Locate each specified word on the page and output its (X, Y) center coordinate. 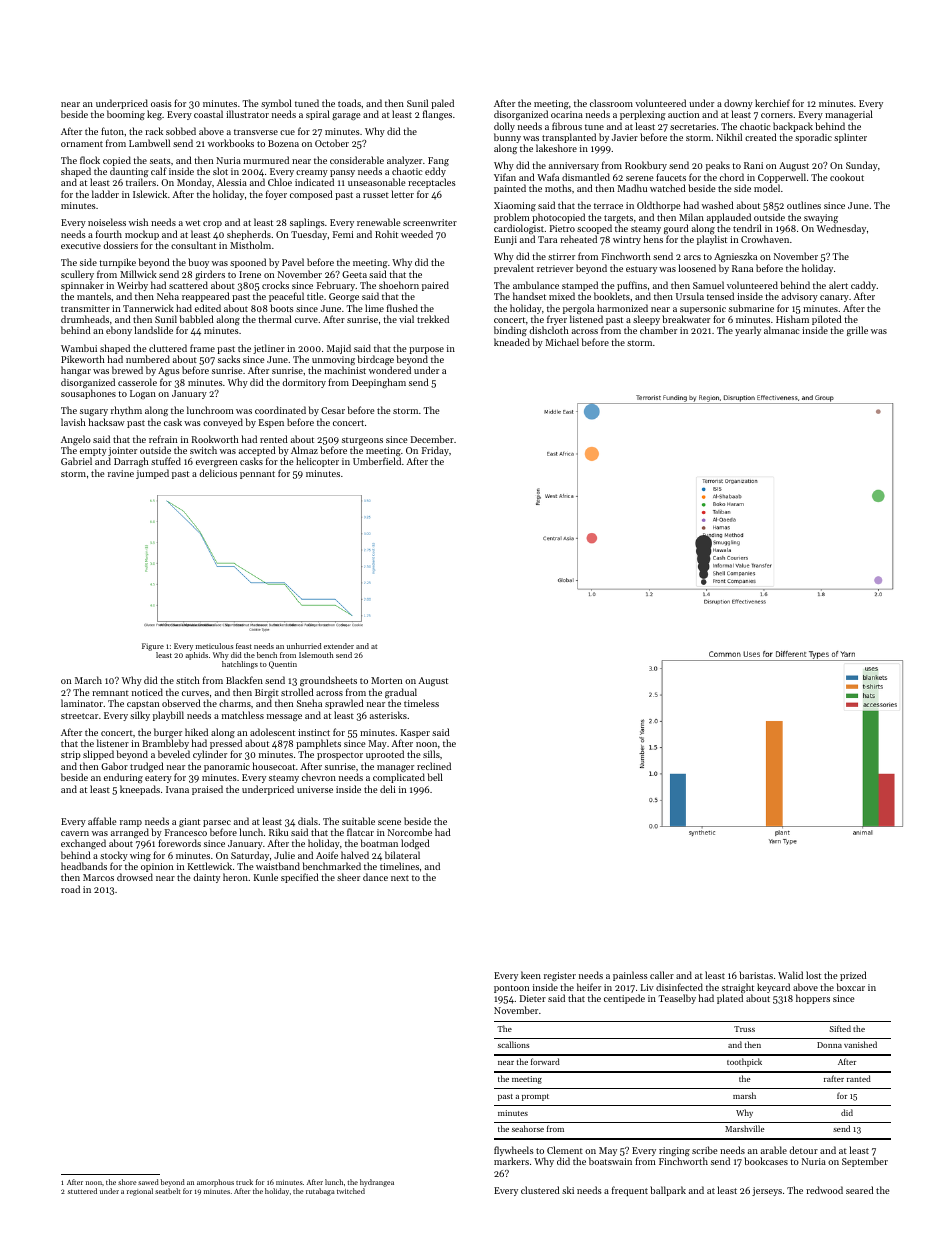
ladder (105, 194)
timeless (421, 703)
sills (431, 754)
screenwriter (430, 222)
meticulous (214, 646)
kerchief (772, 103)
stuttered (82, 1191)
